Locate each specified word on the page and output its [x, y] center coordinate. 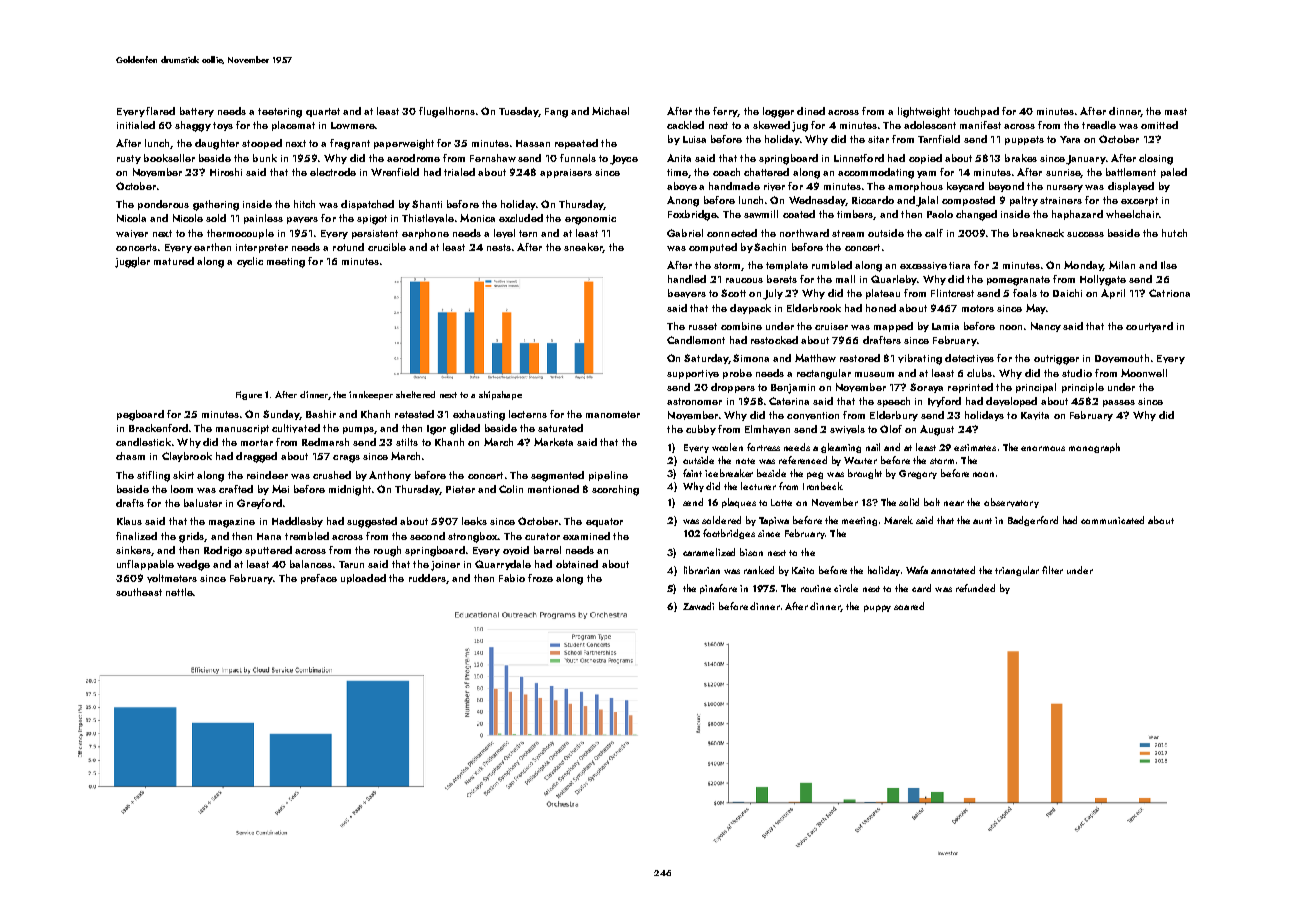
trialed [459, 172]
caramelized [709, 552]
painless [263, 219]
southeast [139, 592]
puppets [1024, 140]
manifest [980, 125]
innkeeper [371, 395]
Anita [679, 158]
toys [223, 126]
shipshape [500, 395]
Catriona [1169, 293]
